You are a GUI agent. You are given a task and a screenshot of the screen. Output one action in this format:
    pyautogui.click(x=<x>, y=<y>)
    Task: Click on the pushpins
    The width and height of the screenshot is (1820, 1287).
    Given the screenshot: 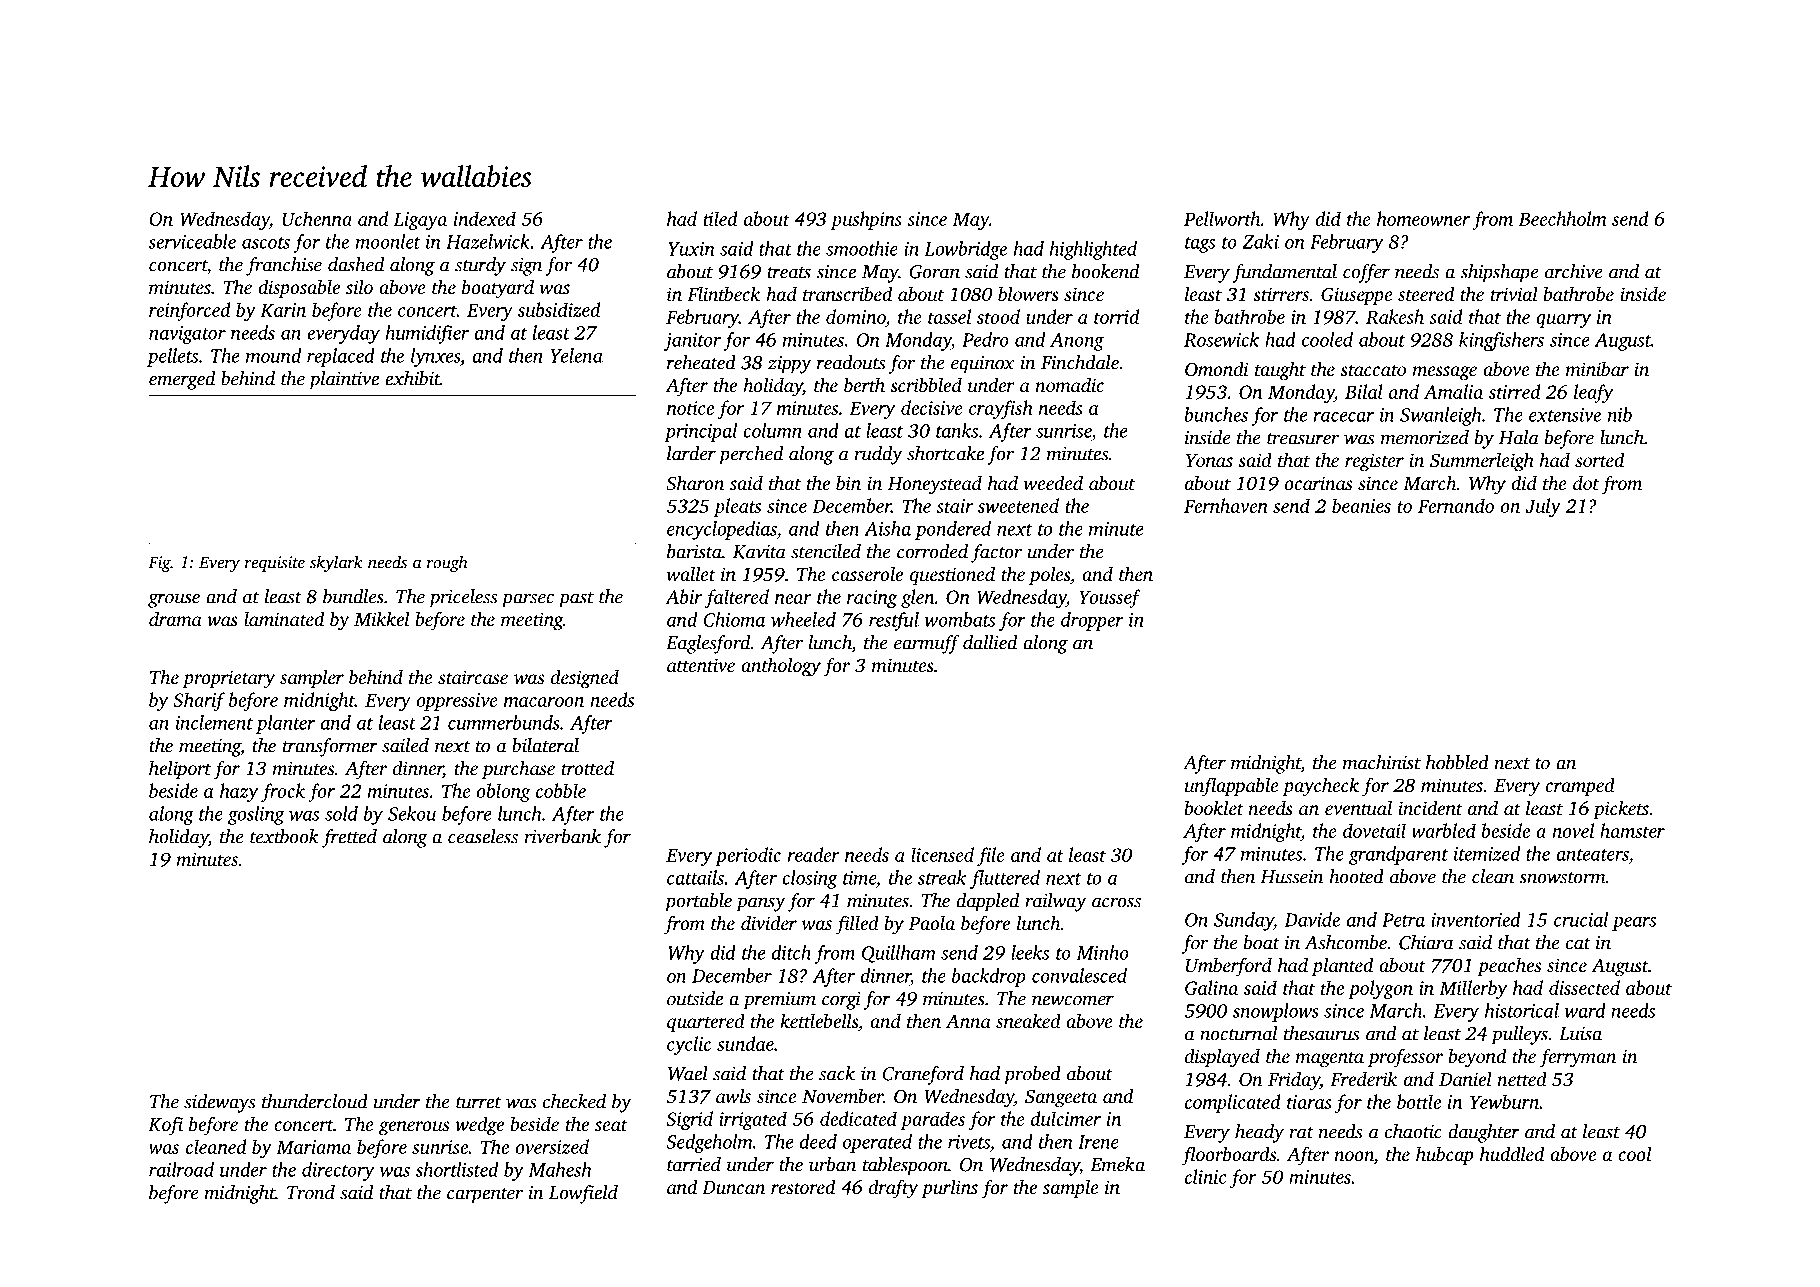 What is the action you would take?
    pyautogui.click(x=866, y=220)
